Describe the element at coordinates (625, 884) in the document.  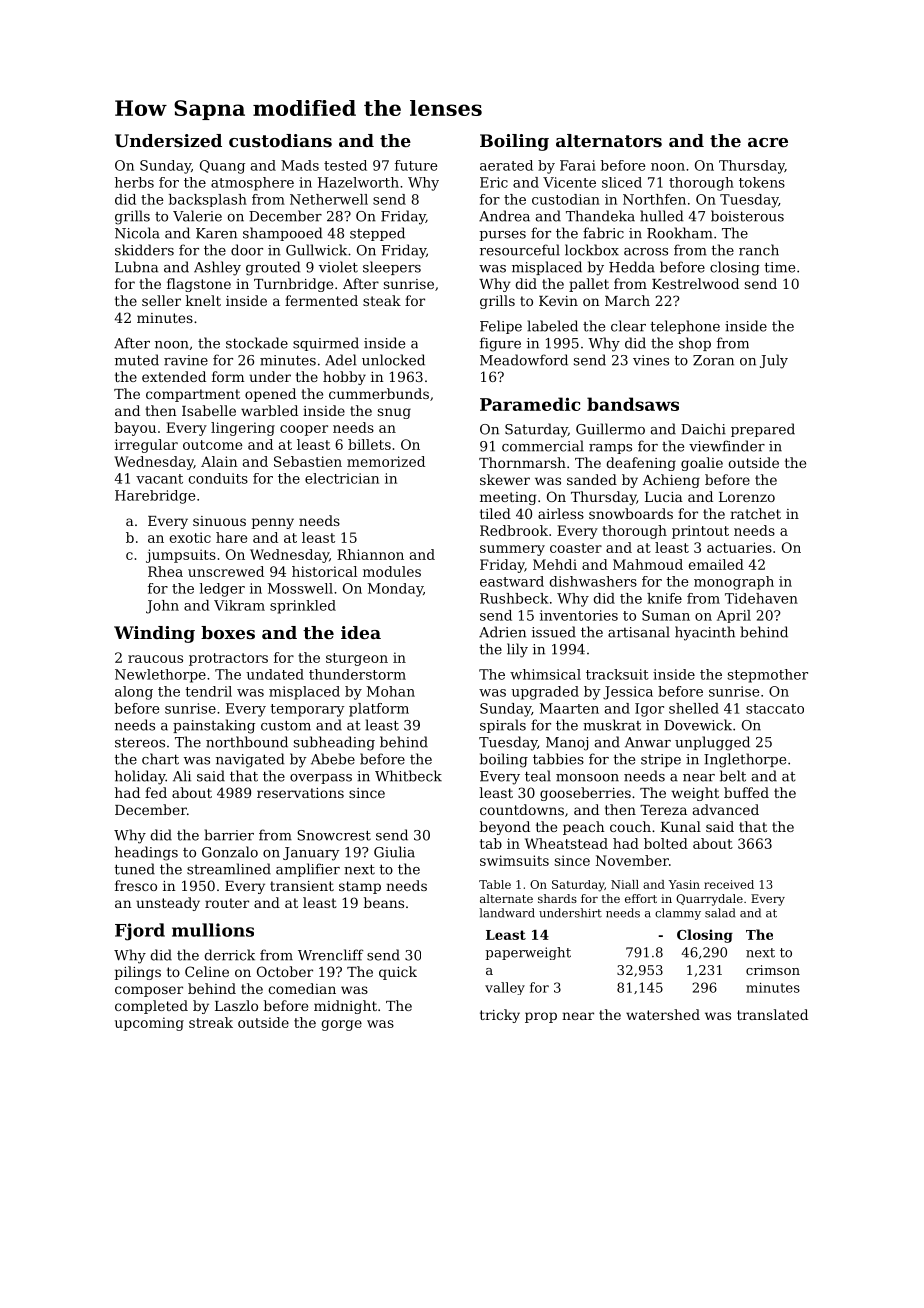
I see `Niall` at that location.
